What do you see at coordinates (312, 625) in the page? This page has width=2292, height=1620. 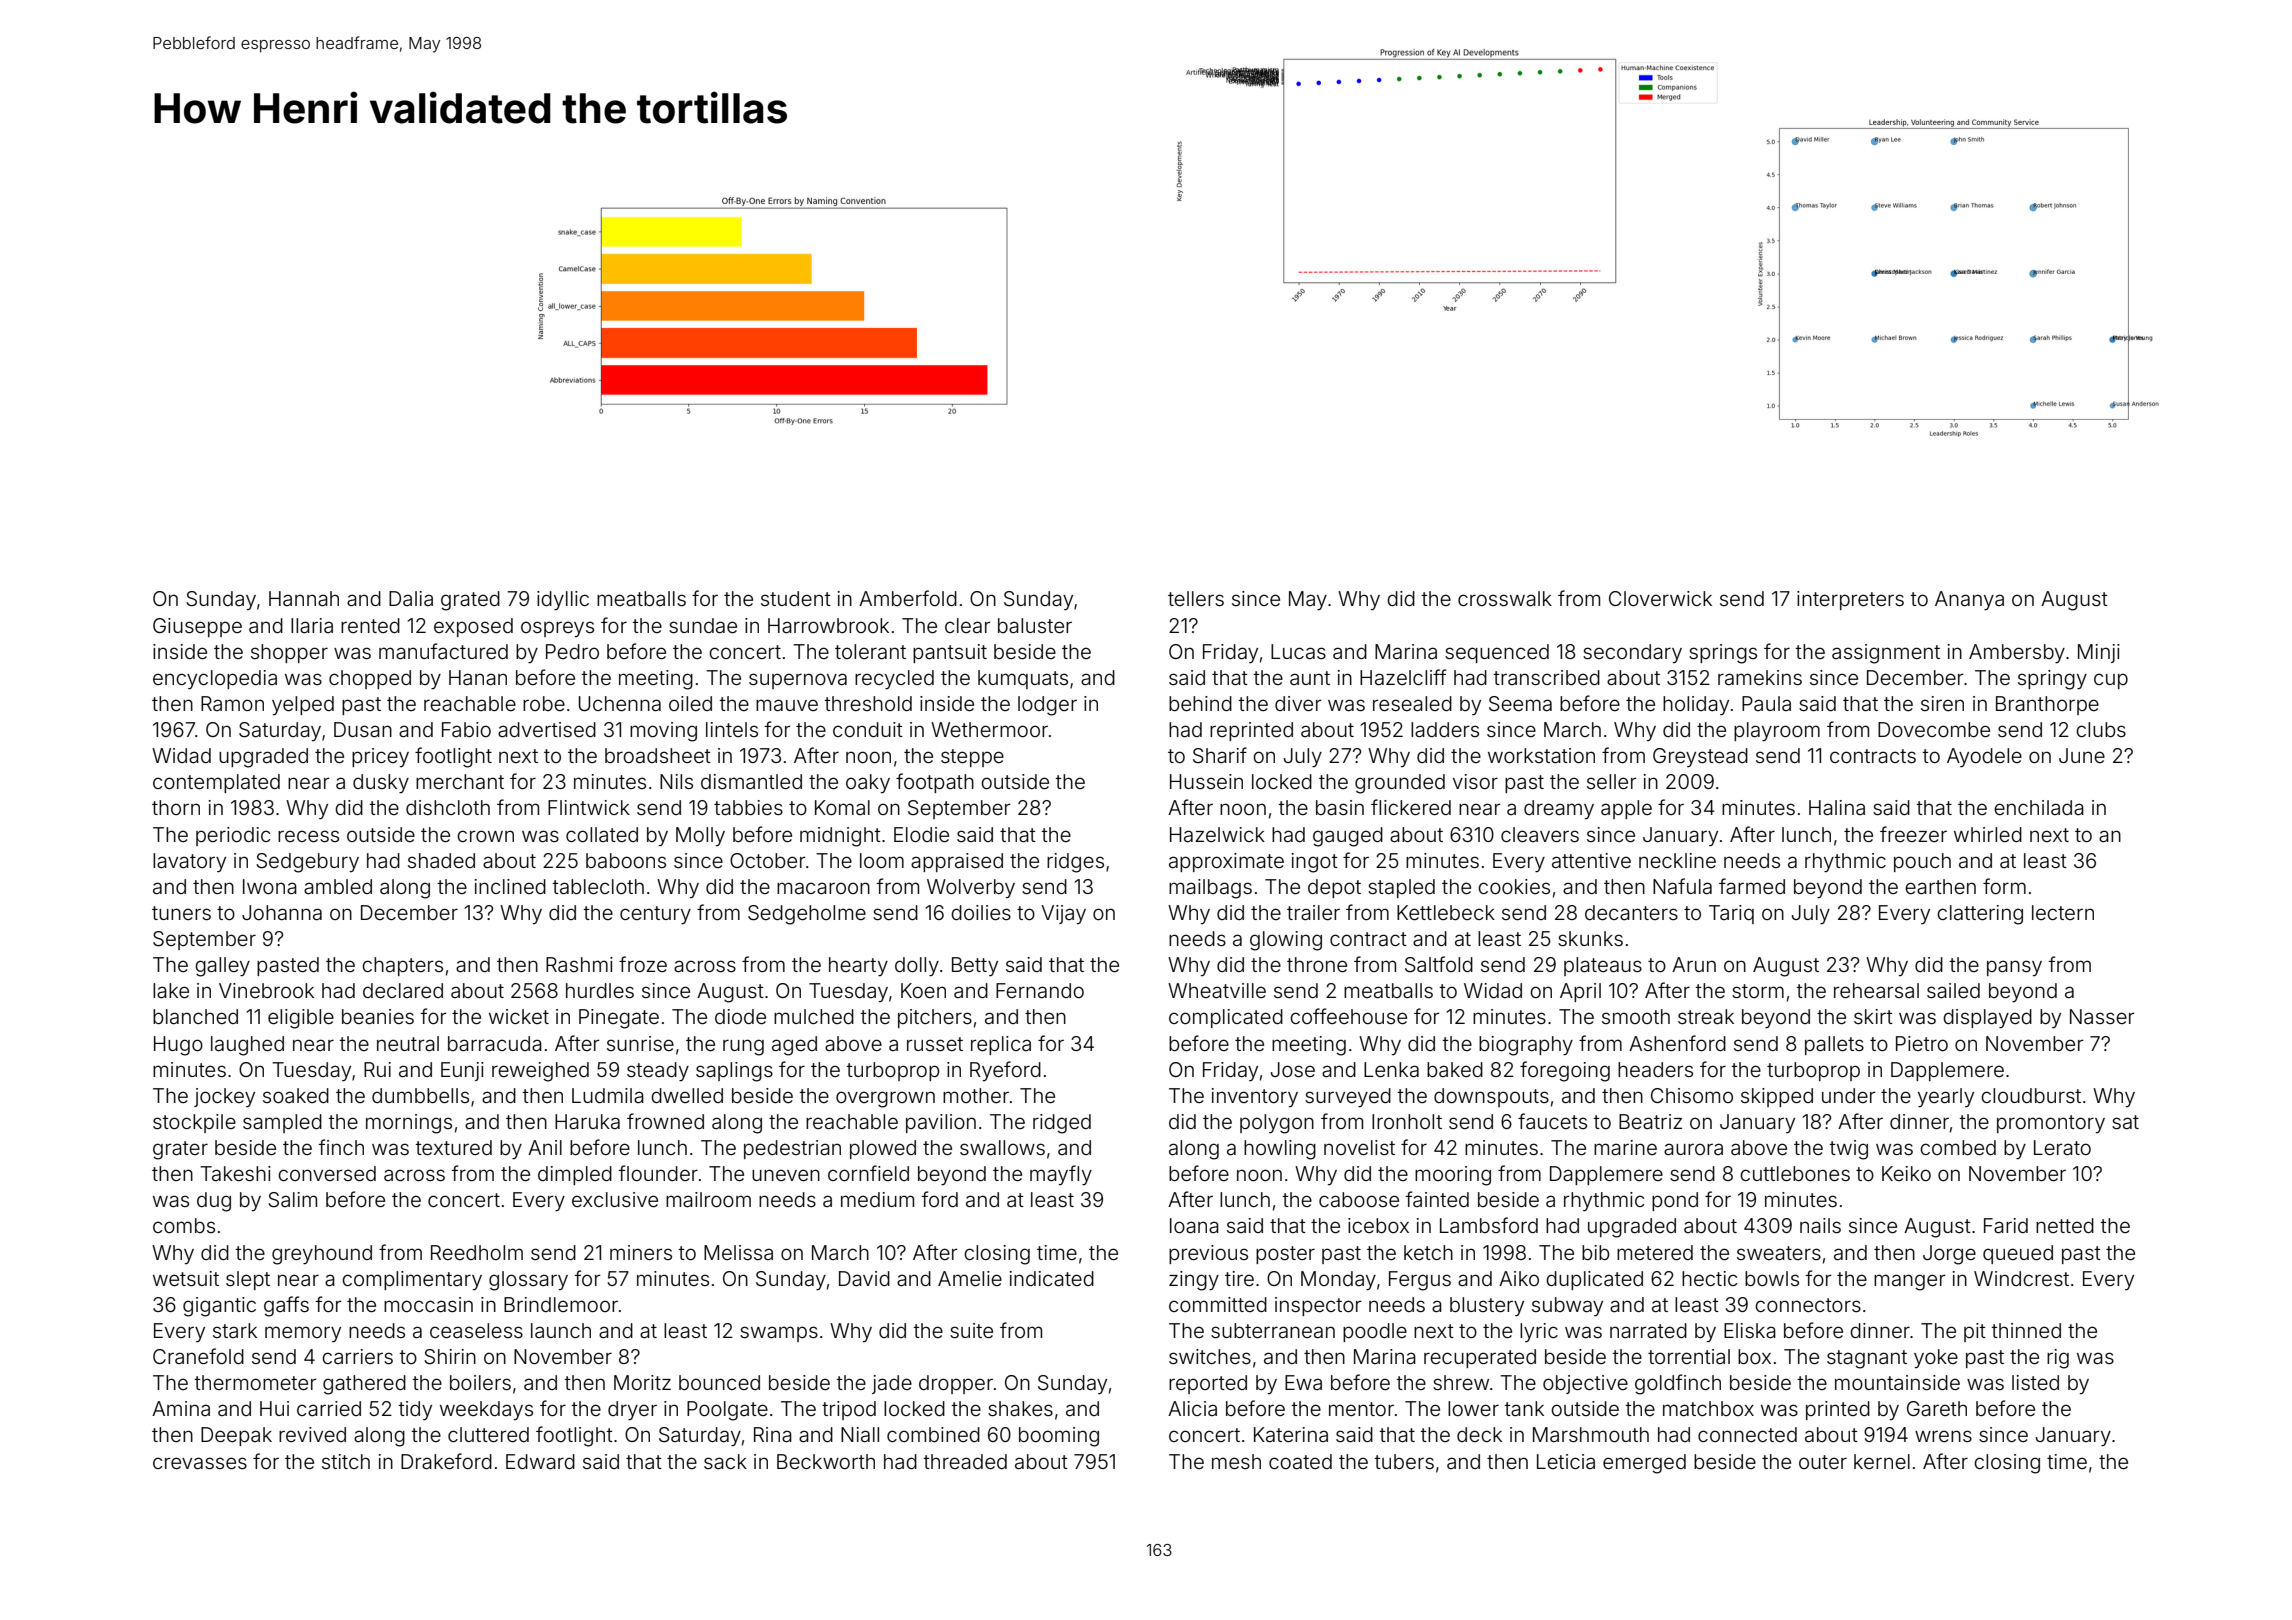 I see `Ilaria` at bounding box center [312, 625].
